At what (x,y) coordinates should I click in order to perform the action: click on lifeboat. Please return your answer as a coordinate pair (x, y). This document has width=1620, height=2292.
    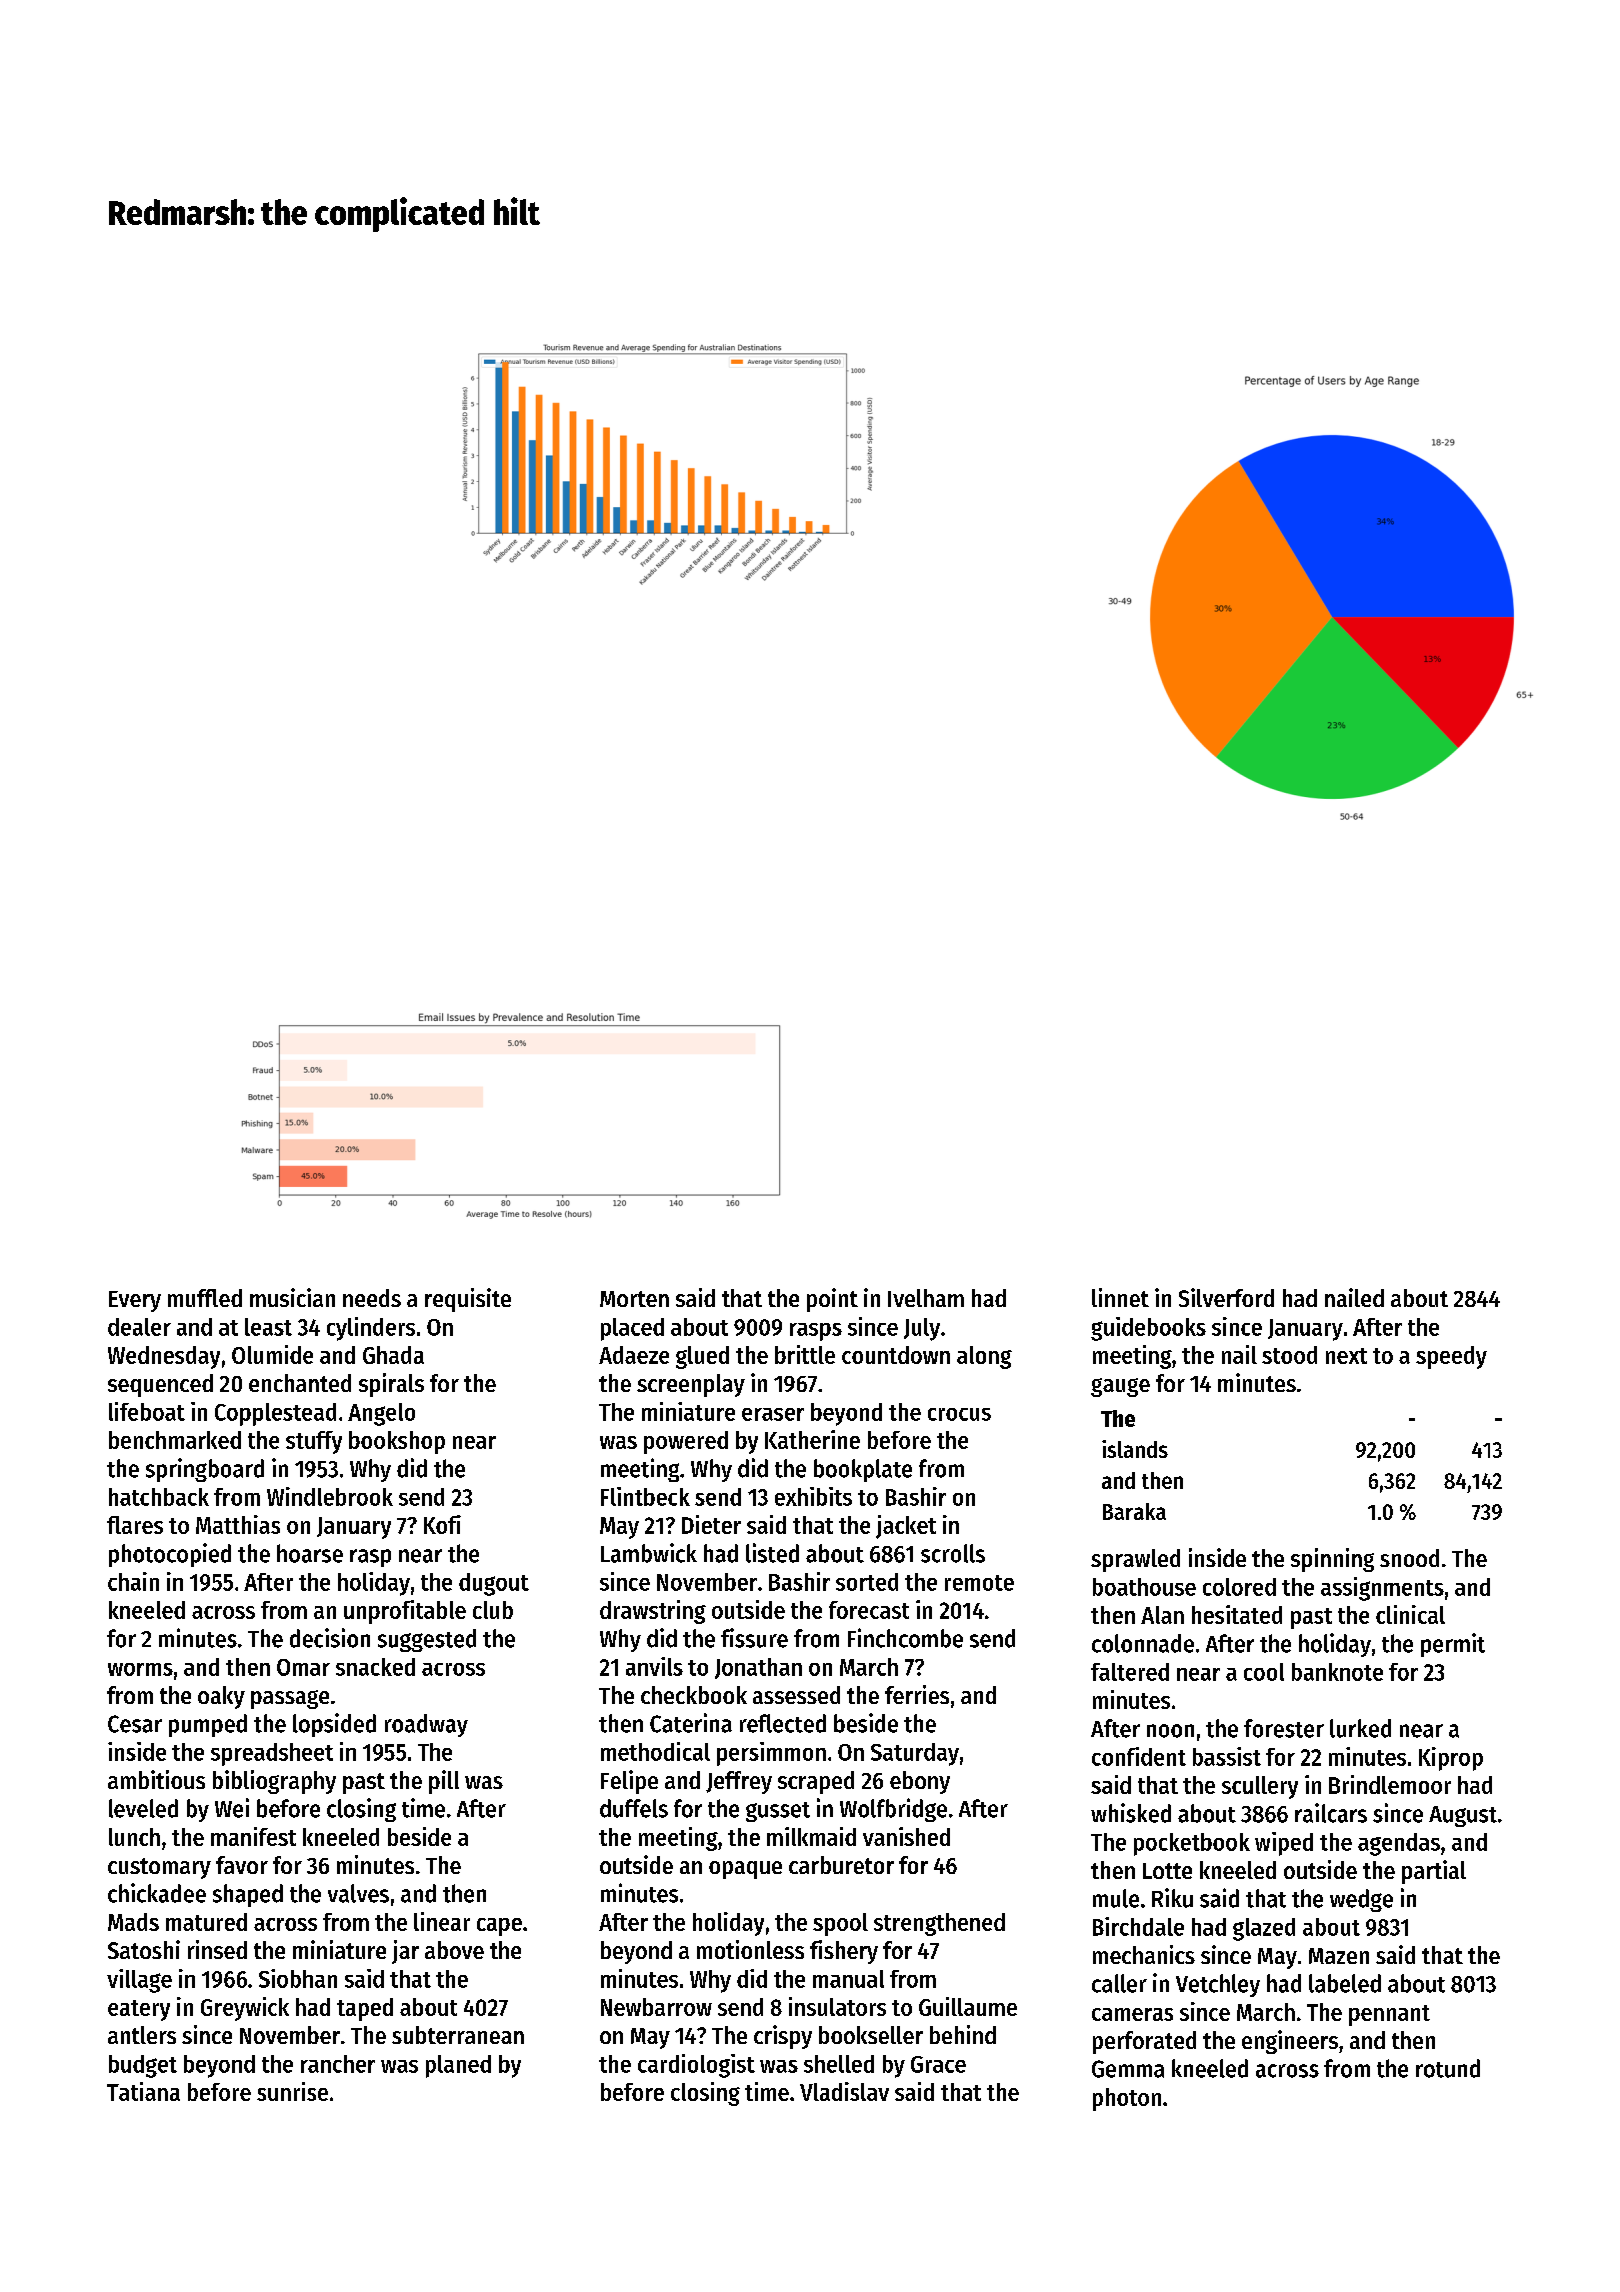
    Looking at the image, I should click on (147, 1411).
